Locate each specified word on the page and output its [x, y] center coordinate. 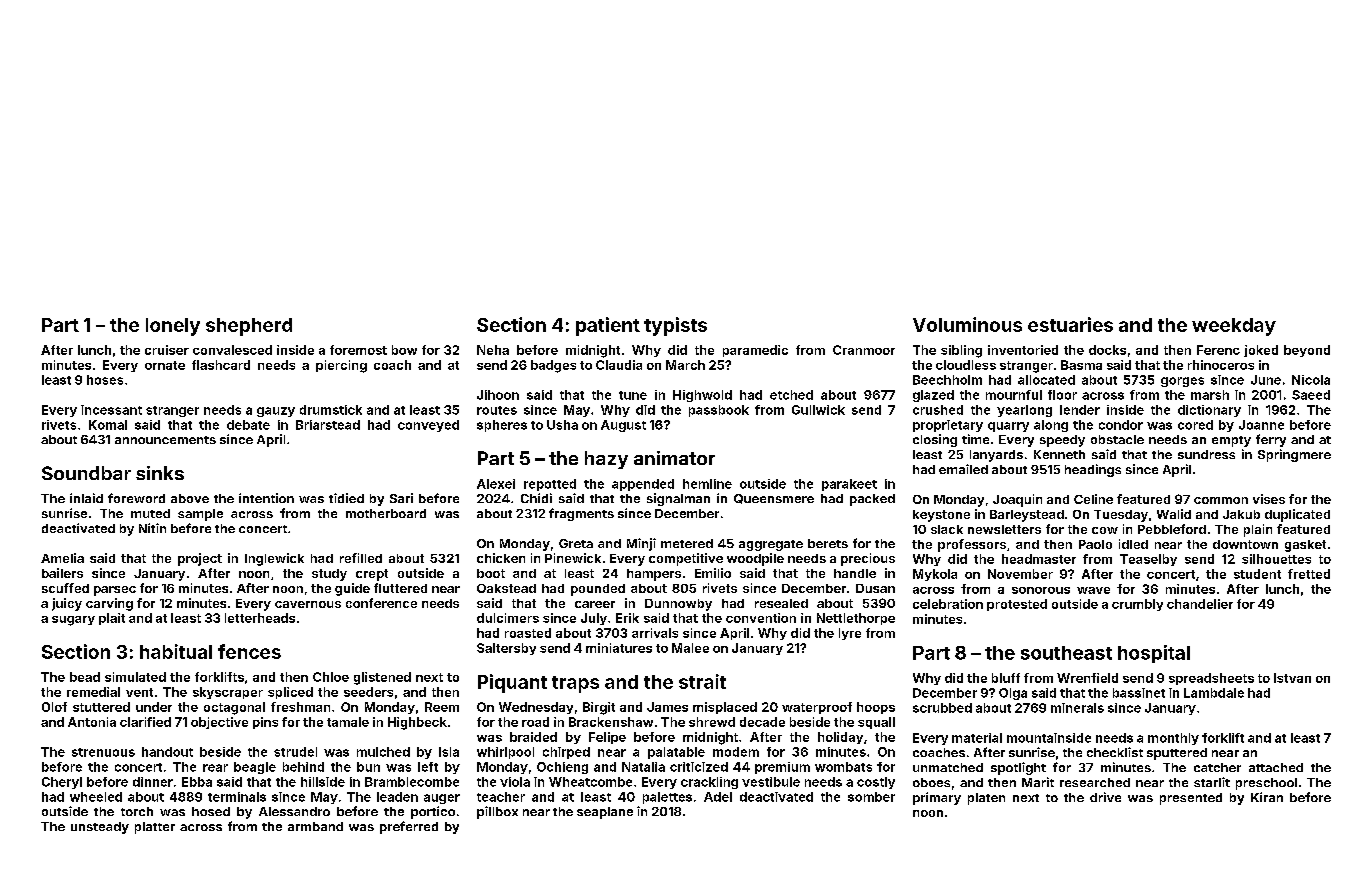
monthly [1173, 739]
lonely [173, 327]
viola [515, 782]
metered [687, 543]
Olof [54, 707]
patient [608, 326]
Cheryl [62, 783]
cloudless [966, 365]
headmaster [1039, 559]
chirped [566, 753]
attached [1276, 767]
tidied [346, 498]
